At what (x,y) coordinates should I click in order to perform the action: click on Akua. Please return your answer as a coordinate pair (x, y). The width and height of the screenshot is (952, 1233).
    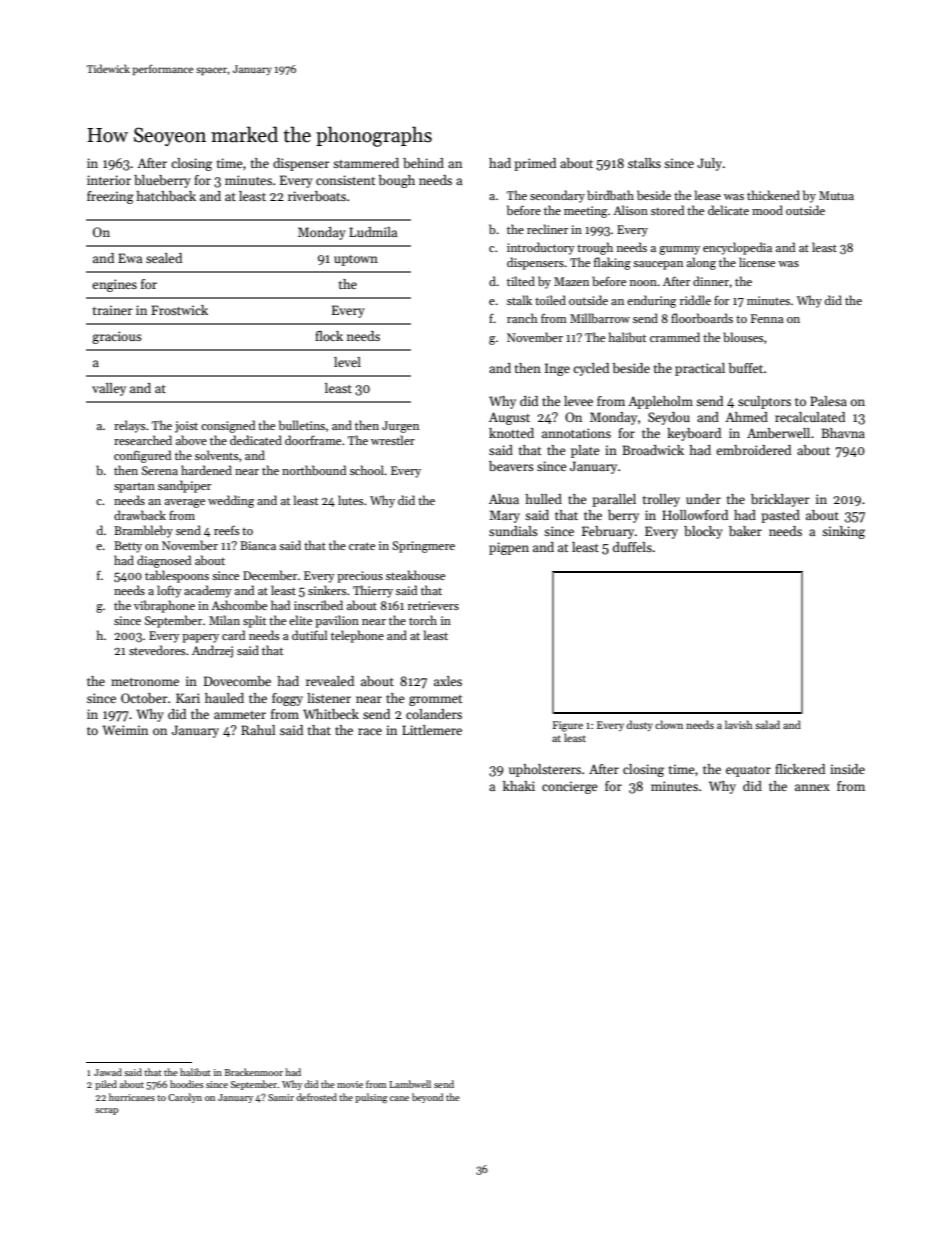
    Looking at the image, I should click on (504, 499).
